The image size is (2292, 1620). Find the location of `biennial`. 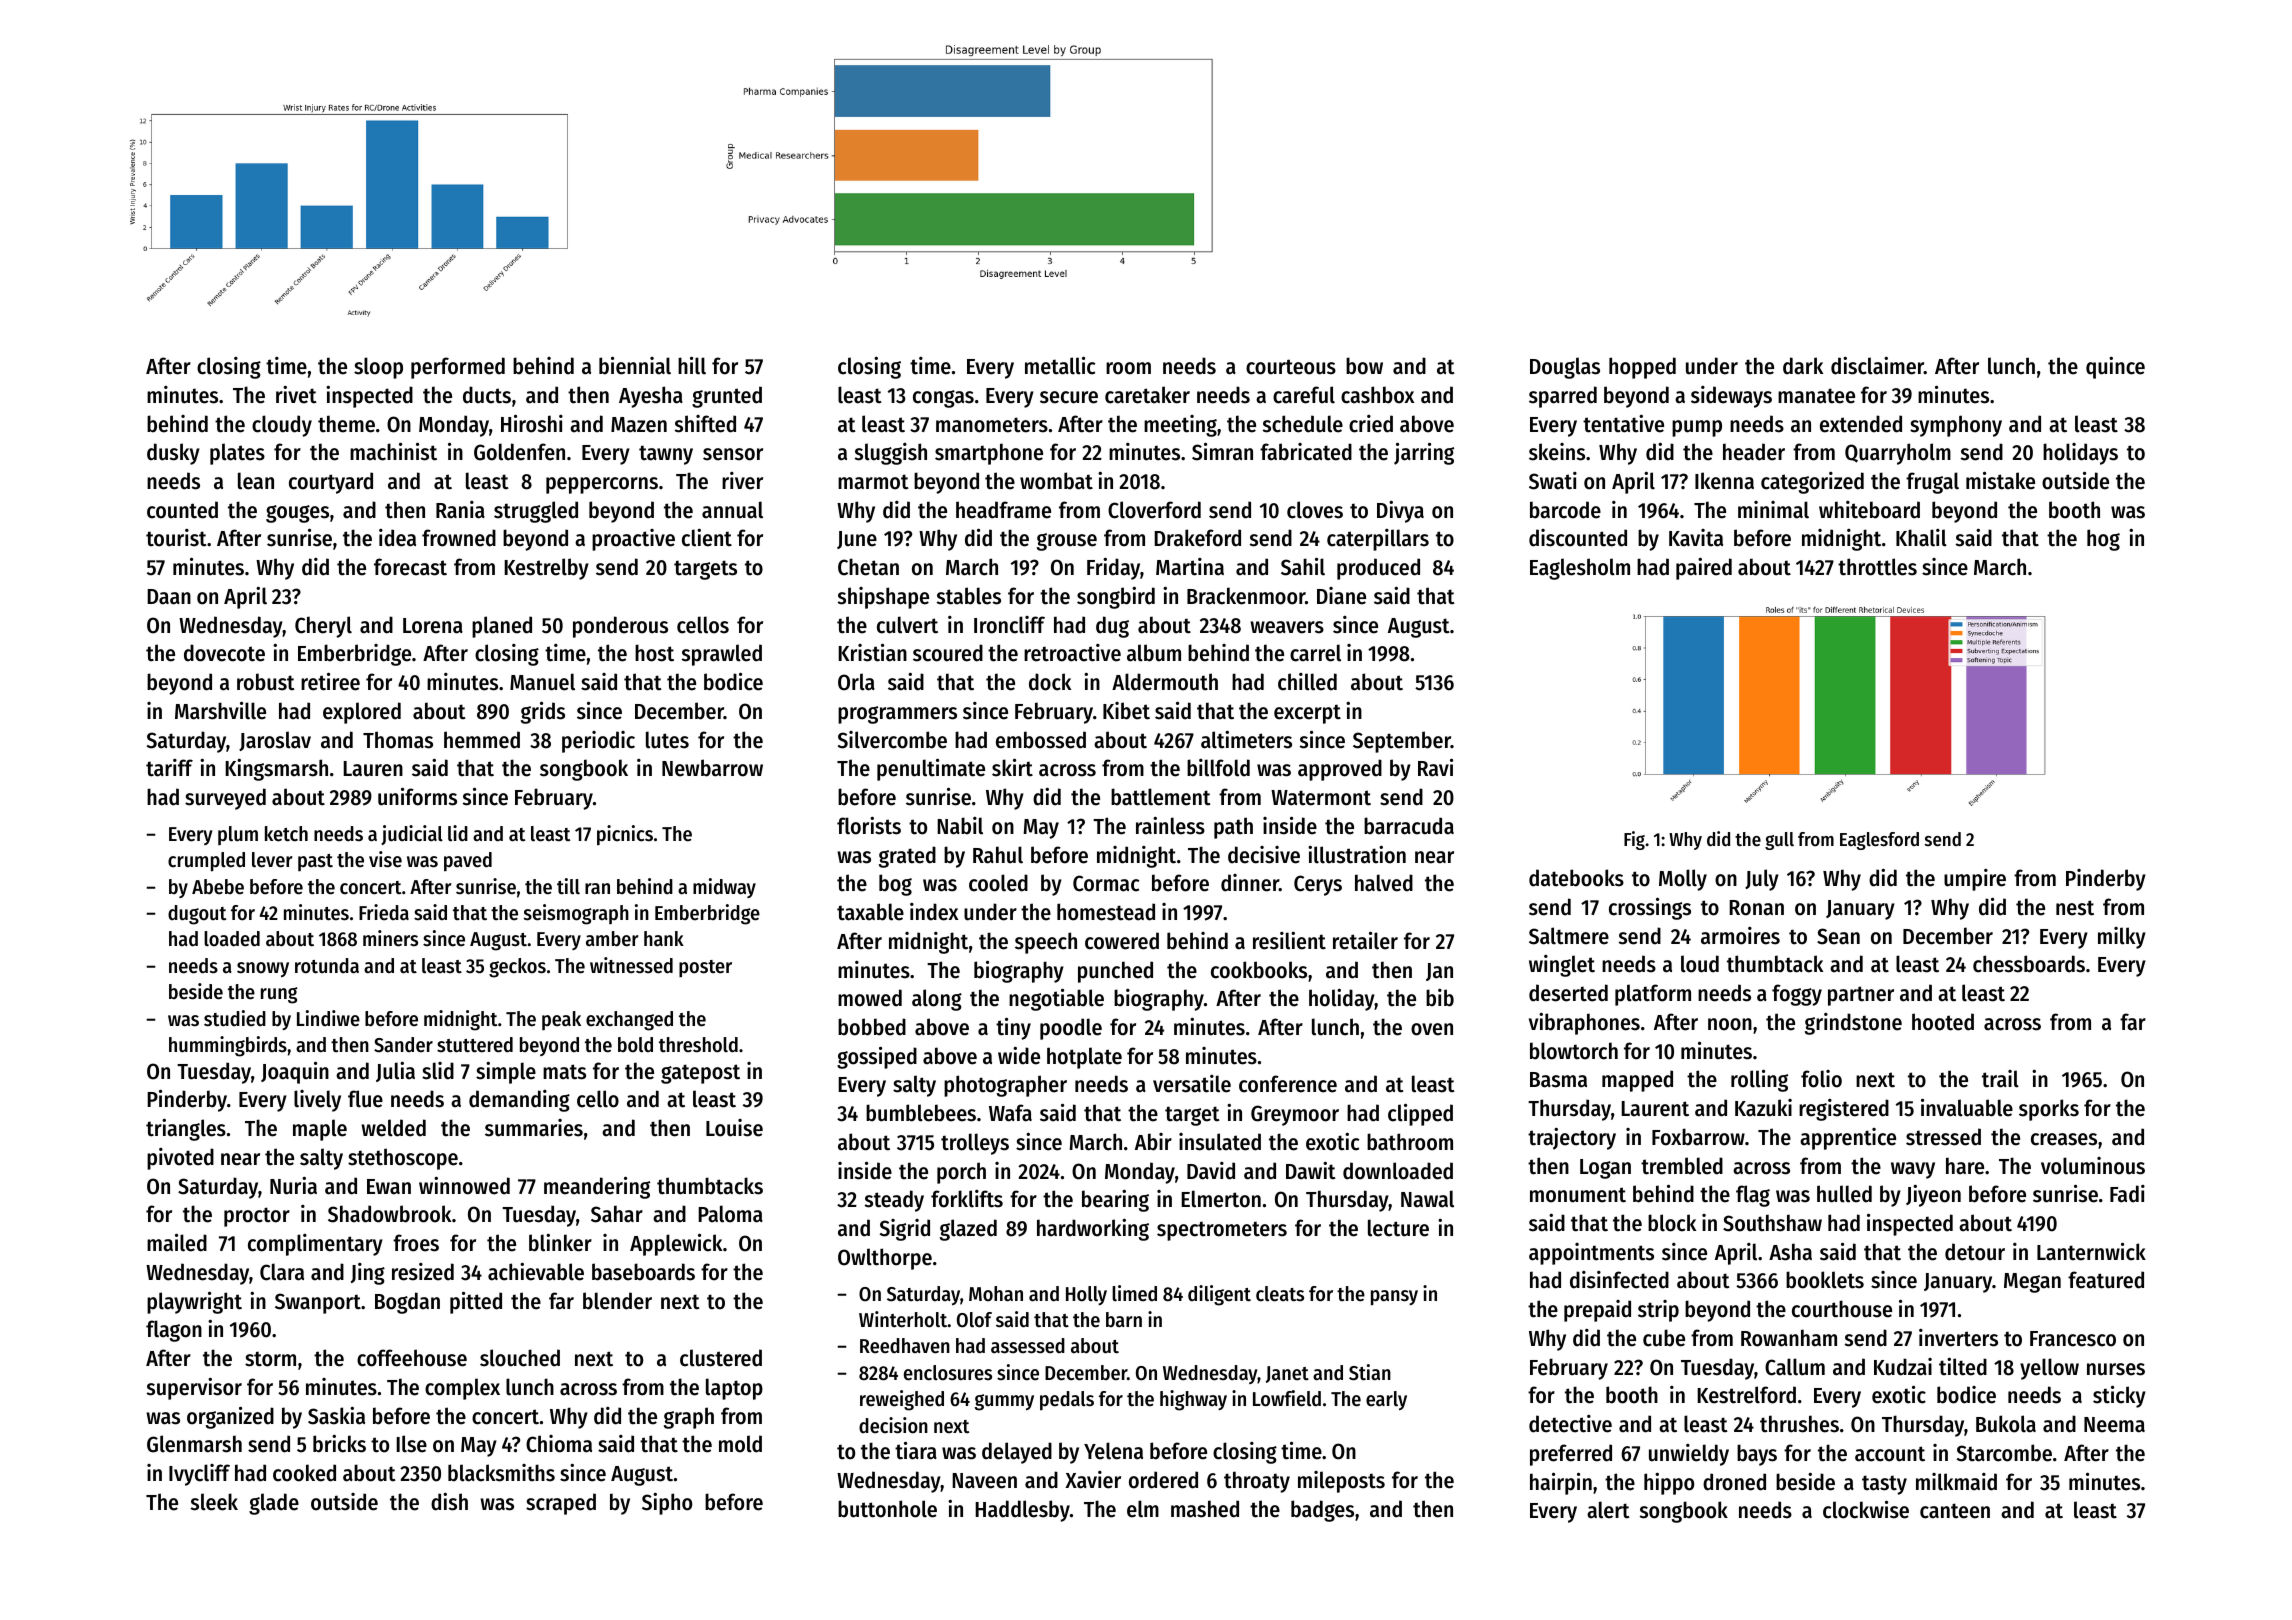

biennial is located at coordinates (635, 365).
